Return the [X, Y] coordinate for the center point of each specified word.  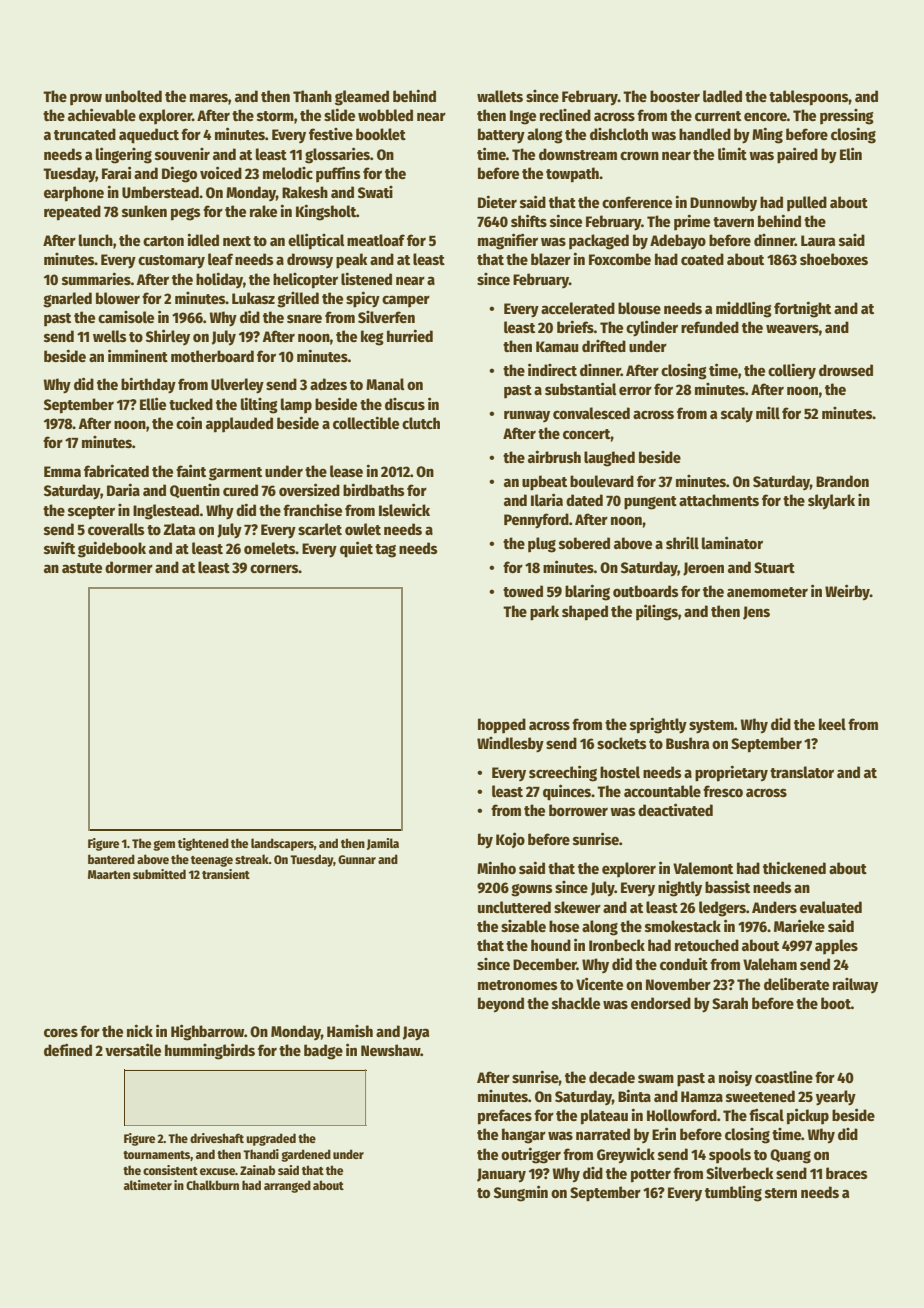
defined [68, 1049]
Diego [179, 174]
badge [323, 1052]
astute [82, 568]
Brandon [842, 481]
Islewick [404, 509]
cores [61, 1032]
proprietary [731, 773]
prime [692, 222]
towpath [572, 175]
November [678, 984]
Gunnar [357, 859]
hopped [502, 726]
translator [802, 772]
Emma [62, 471]
